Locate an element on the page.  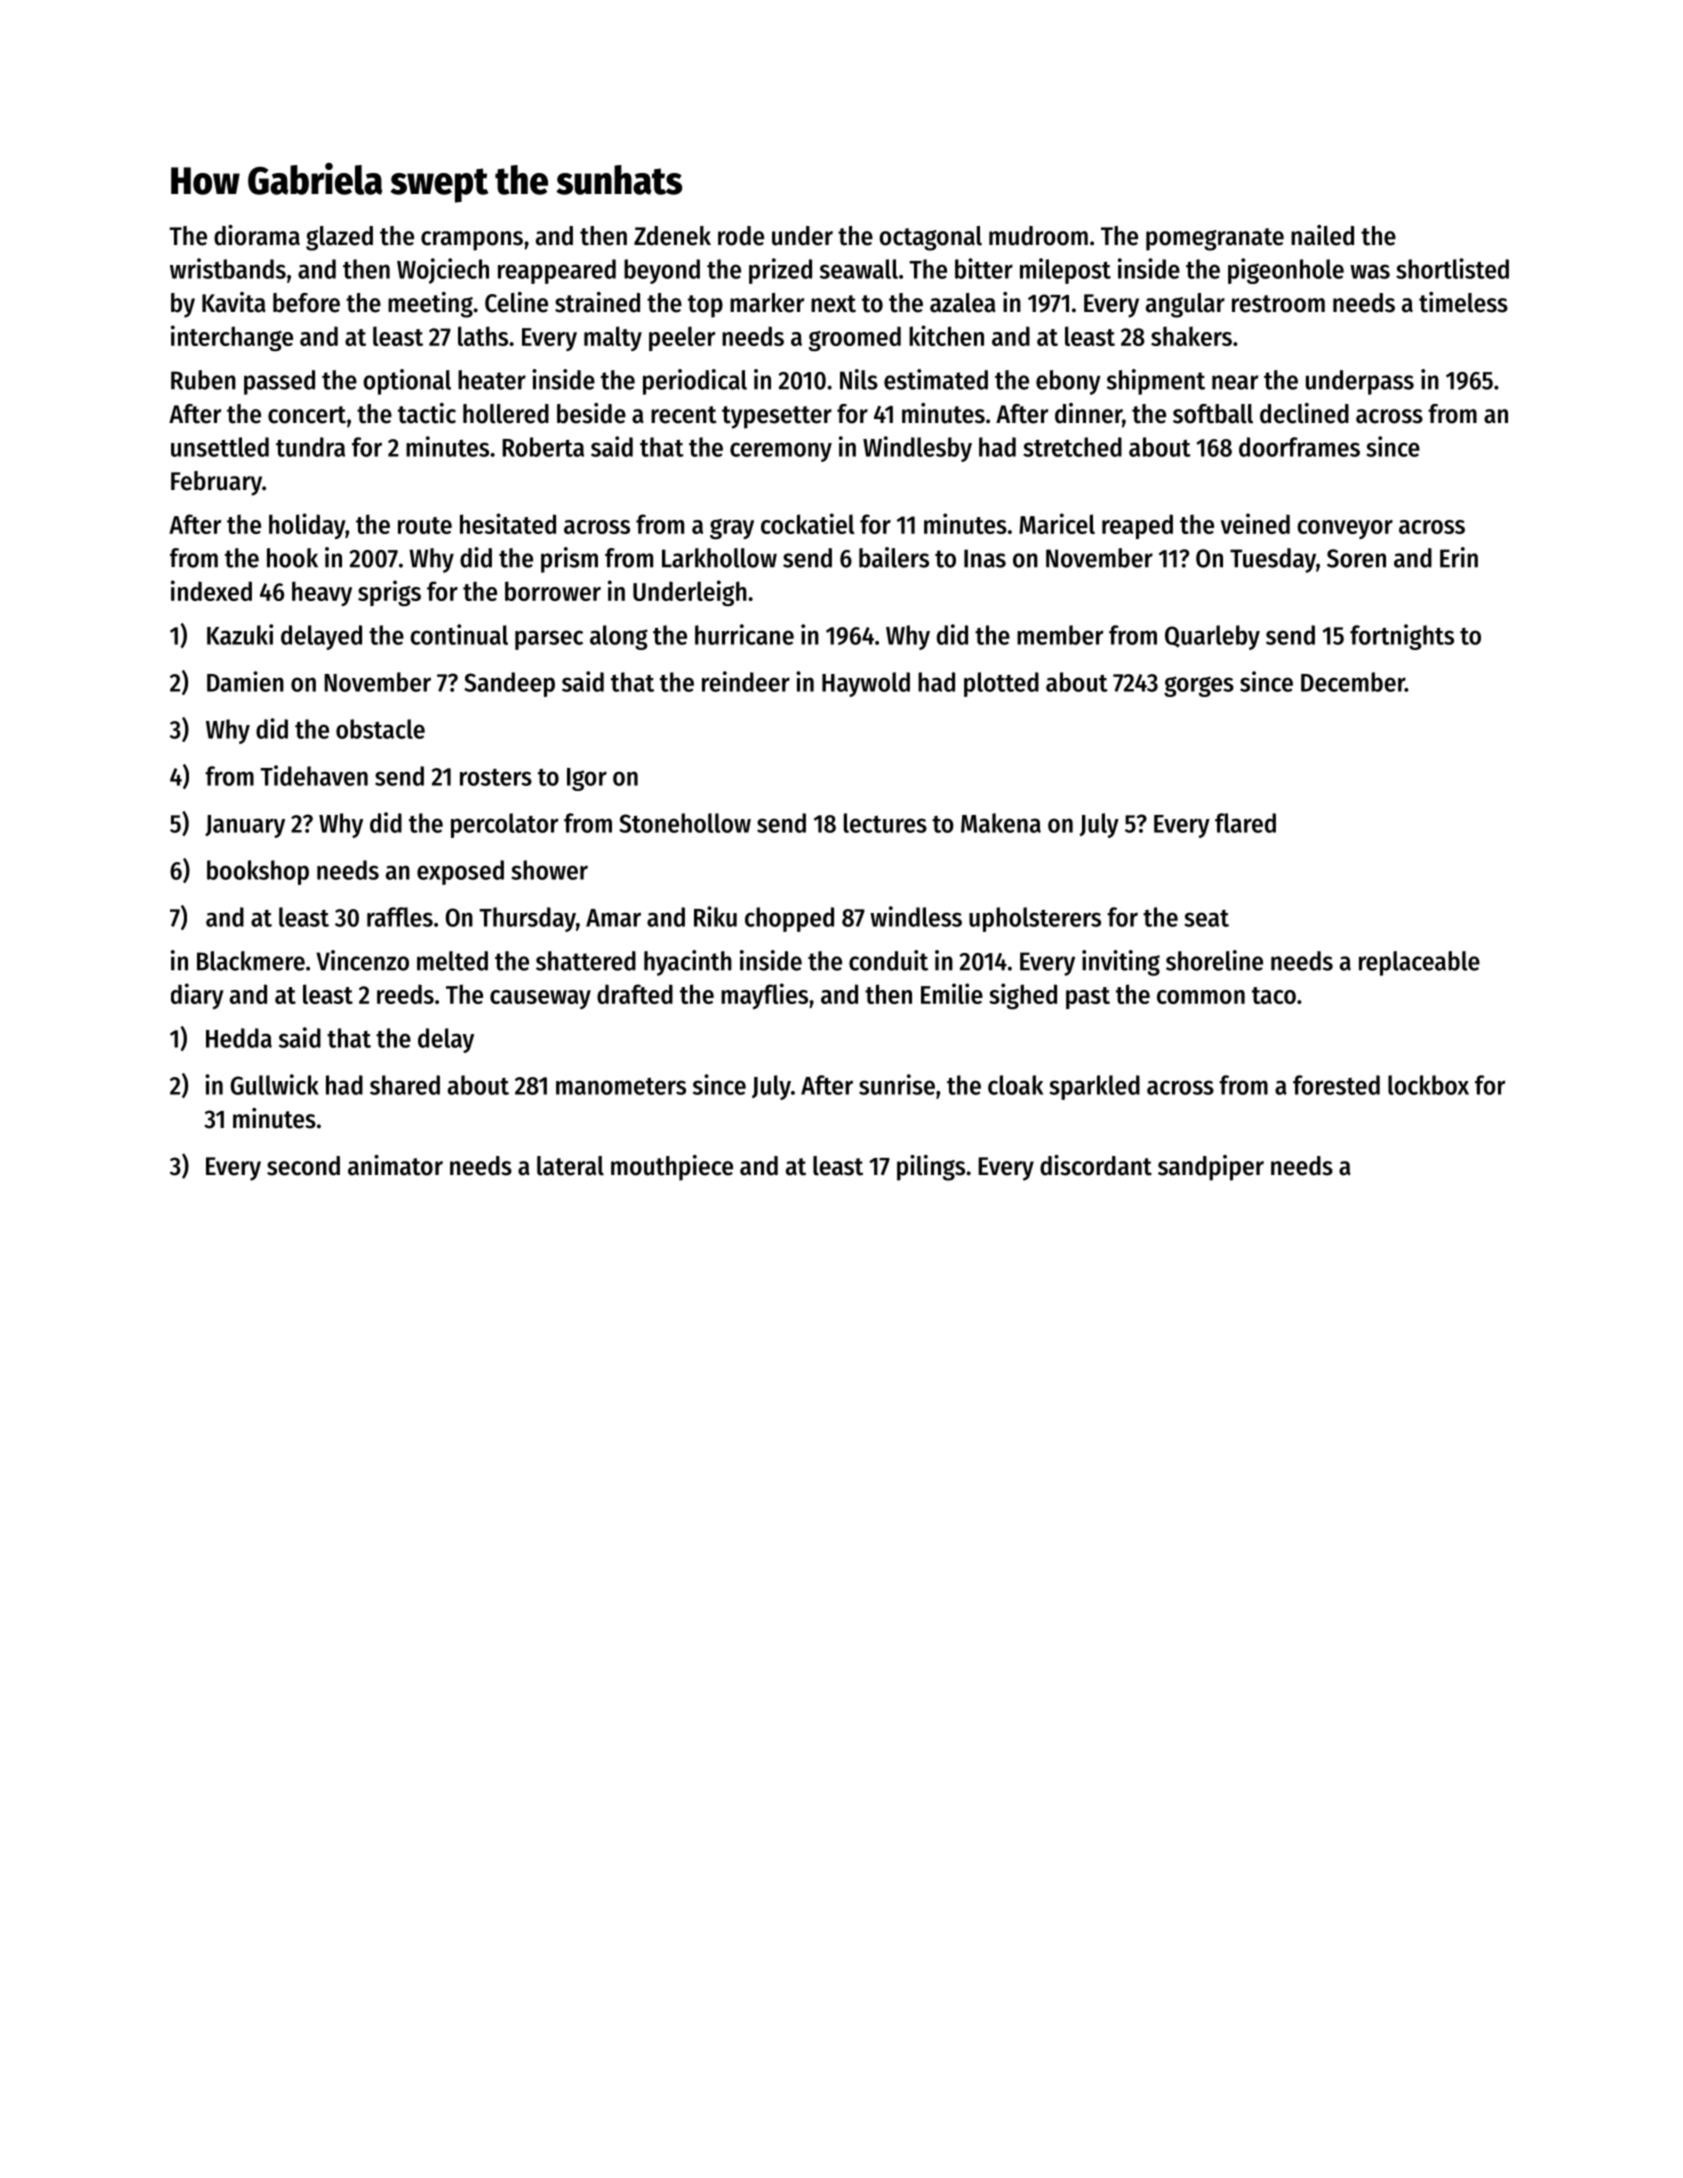
diorama is located at coordinates (257, 235).
